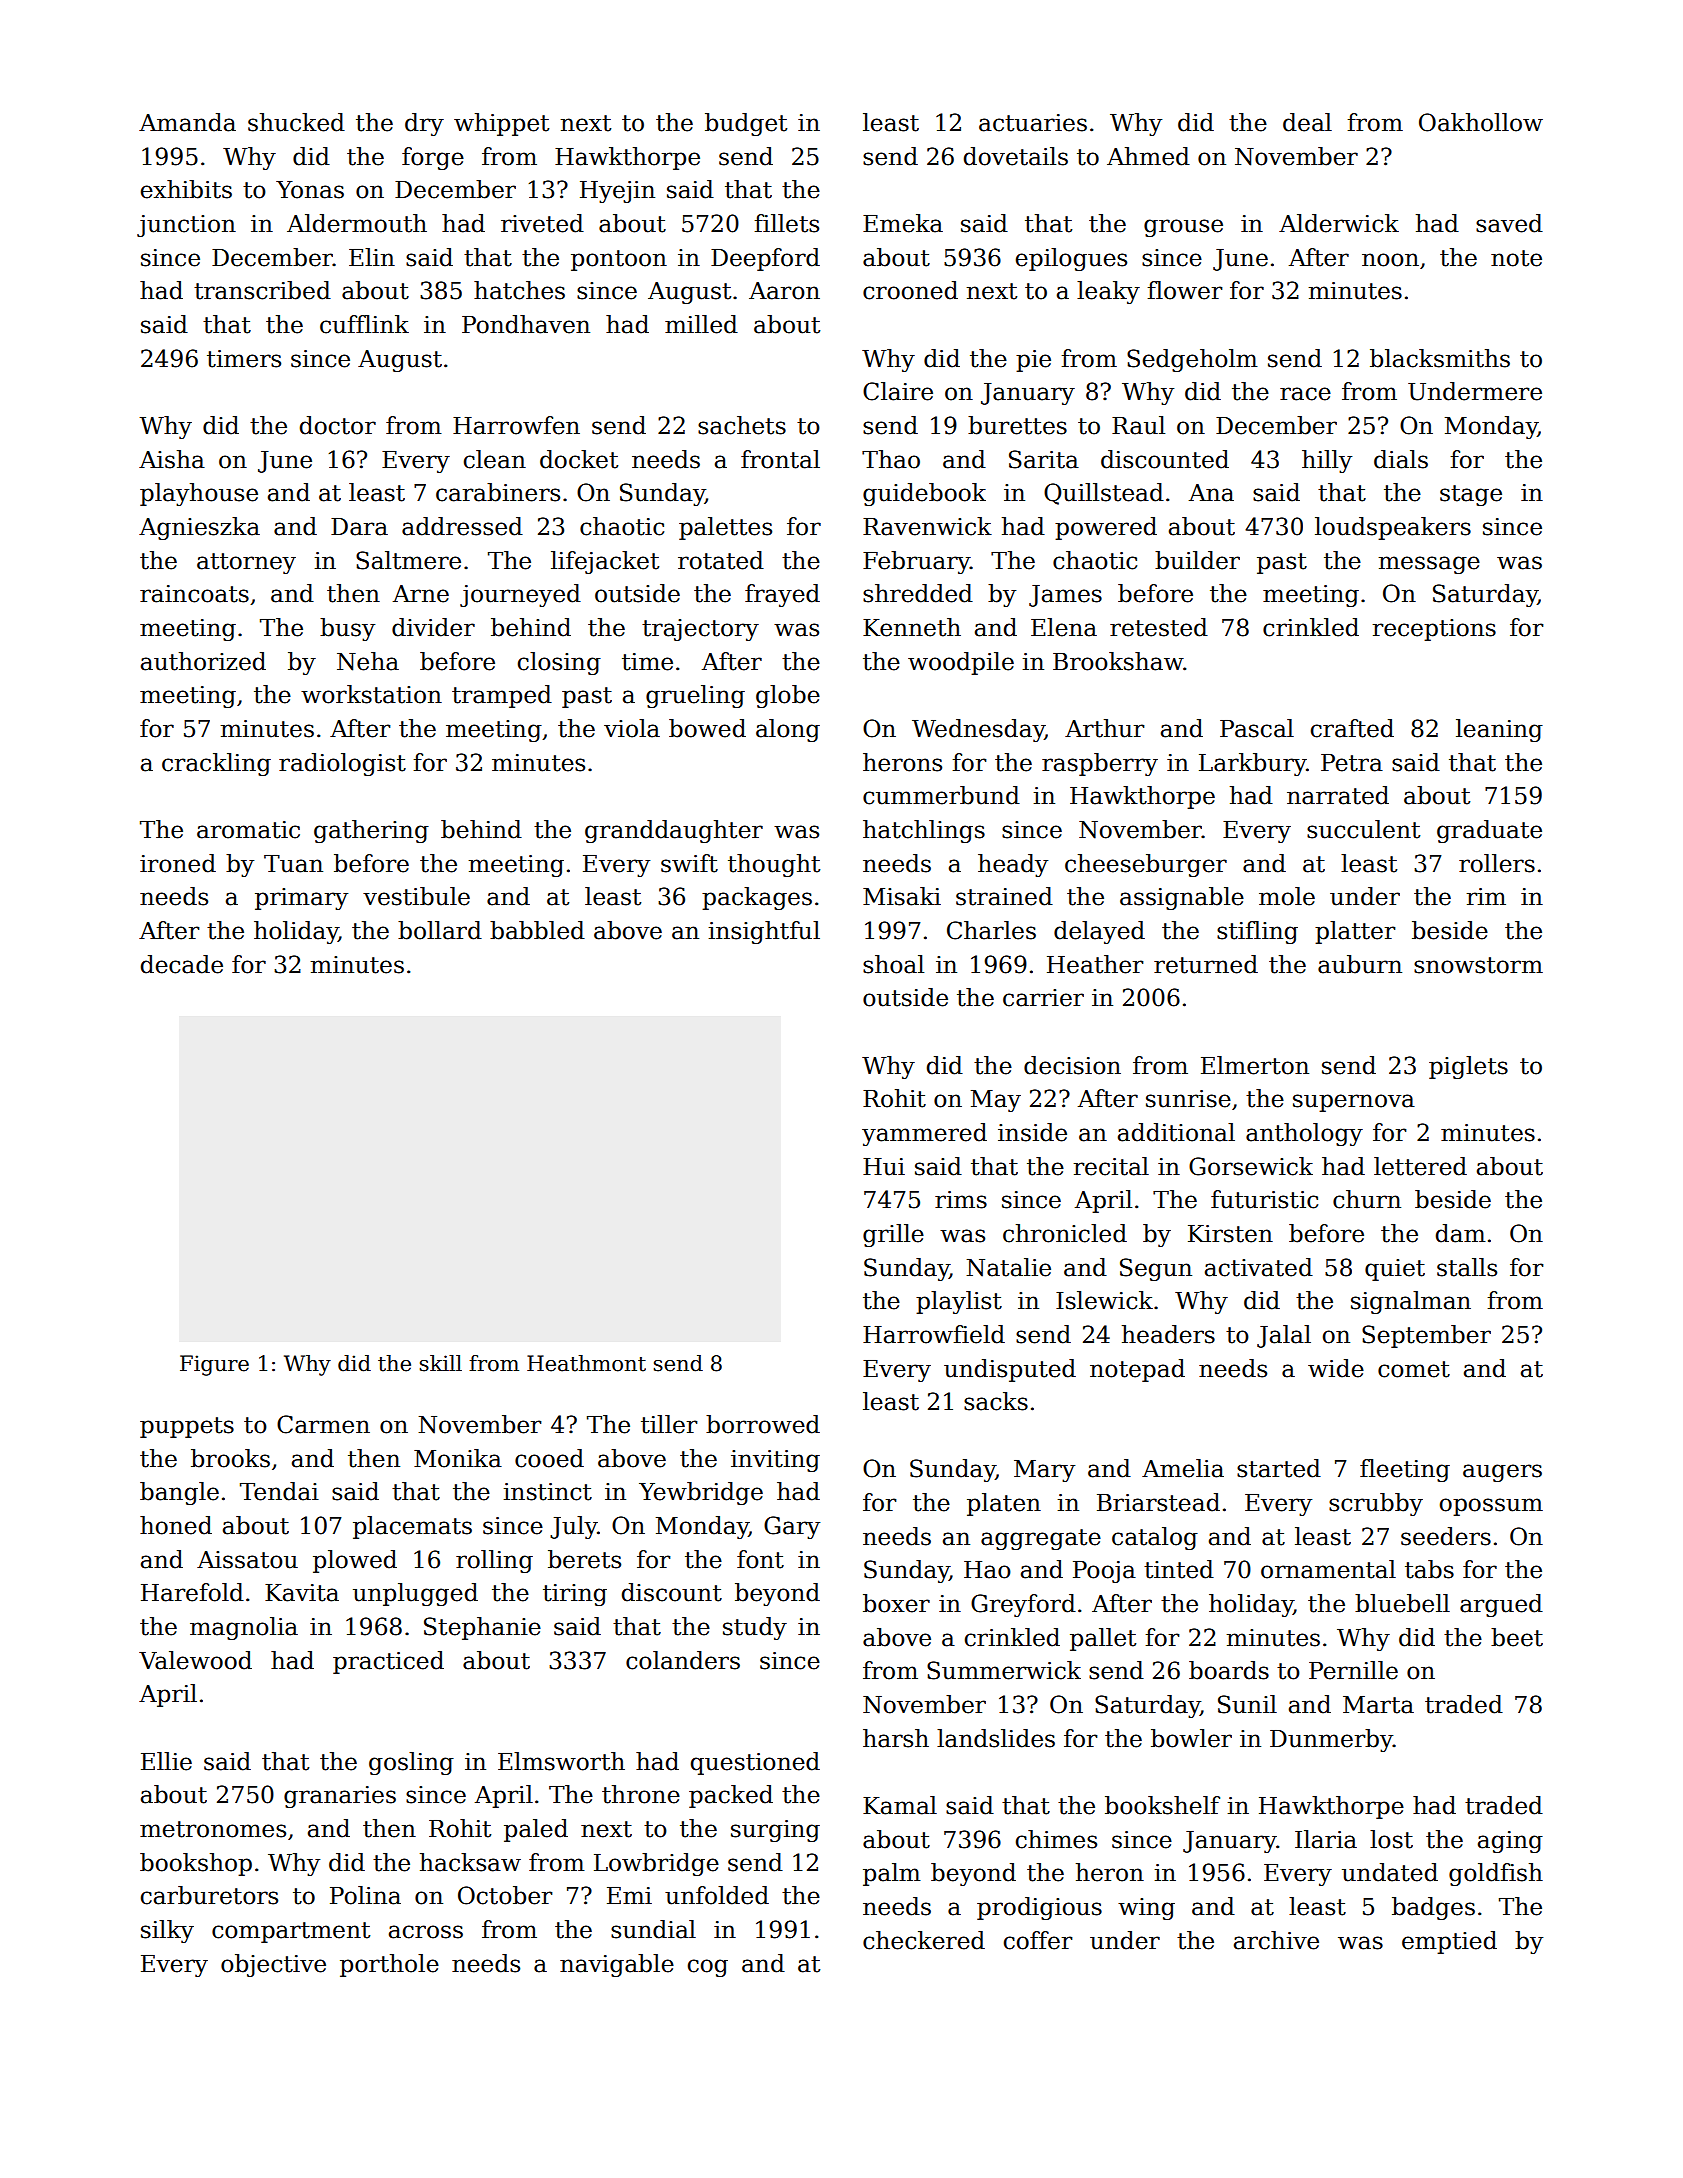 The image size is (1683, 2178). What do you see at coordinates (213, 1829) in the screenshot?
I see `metronomes` at bounding box center [213, 1829].
